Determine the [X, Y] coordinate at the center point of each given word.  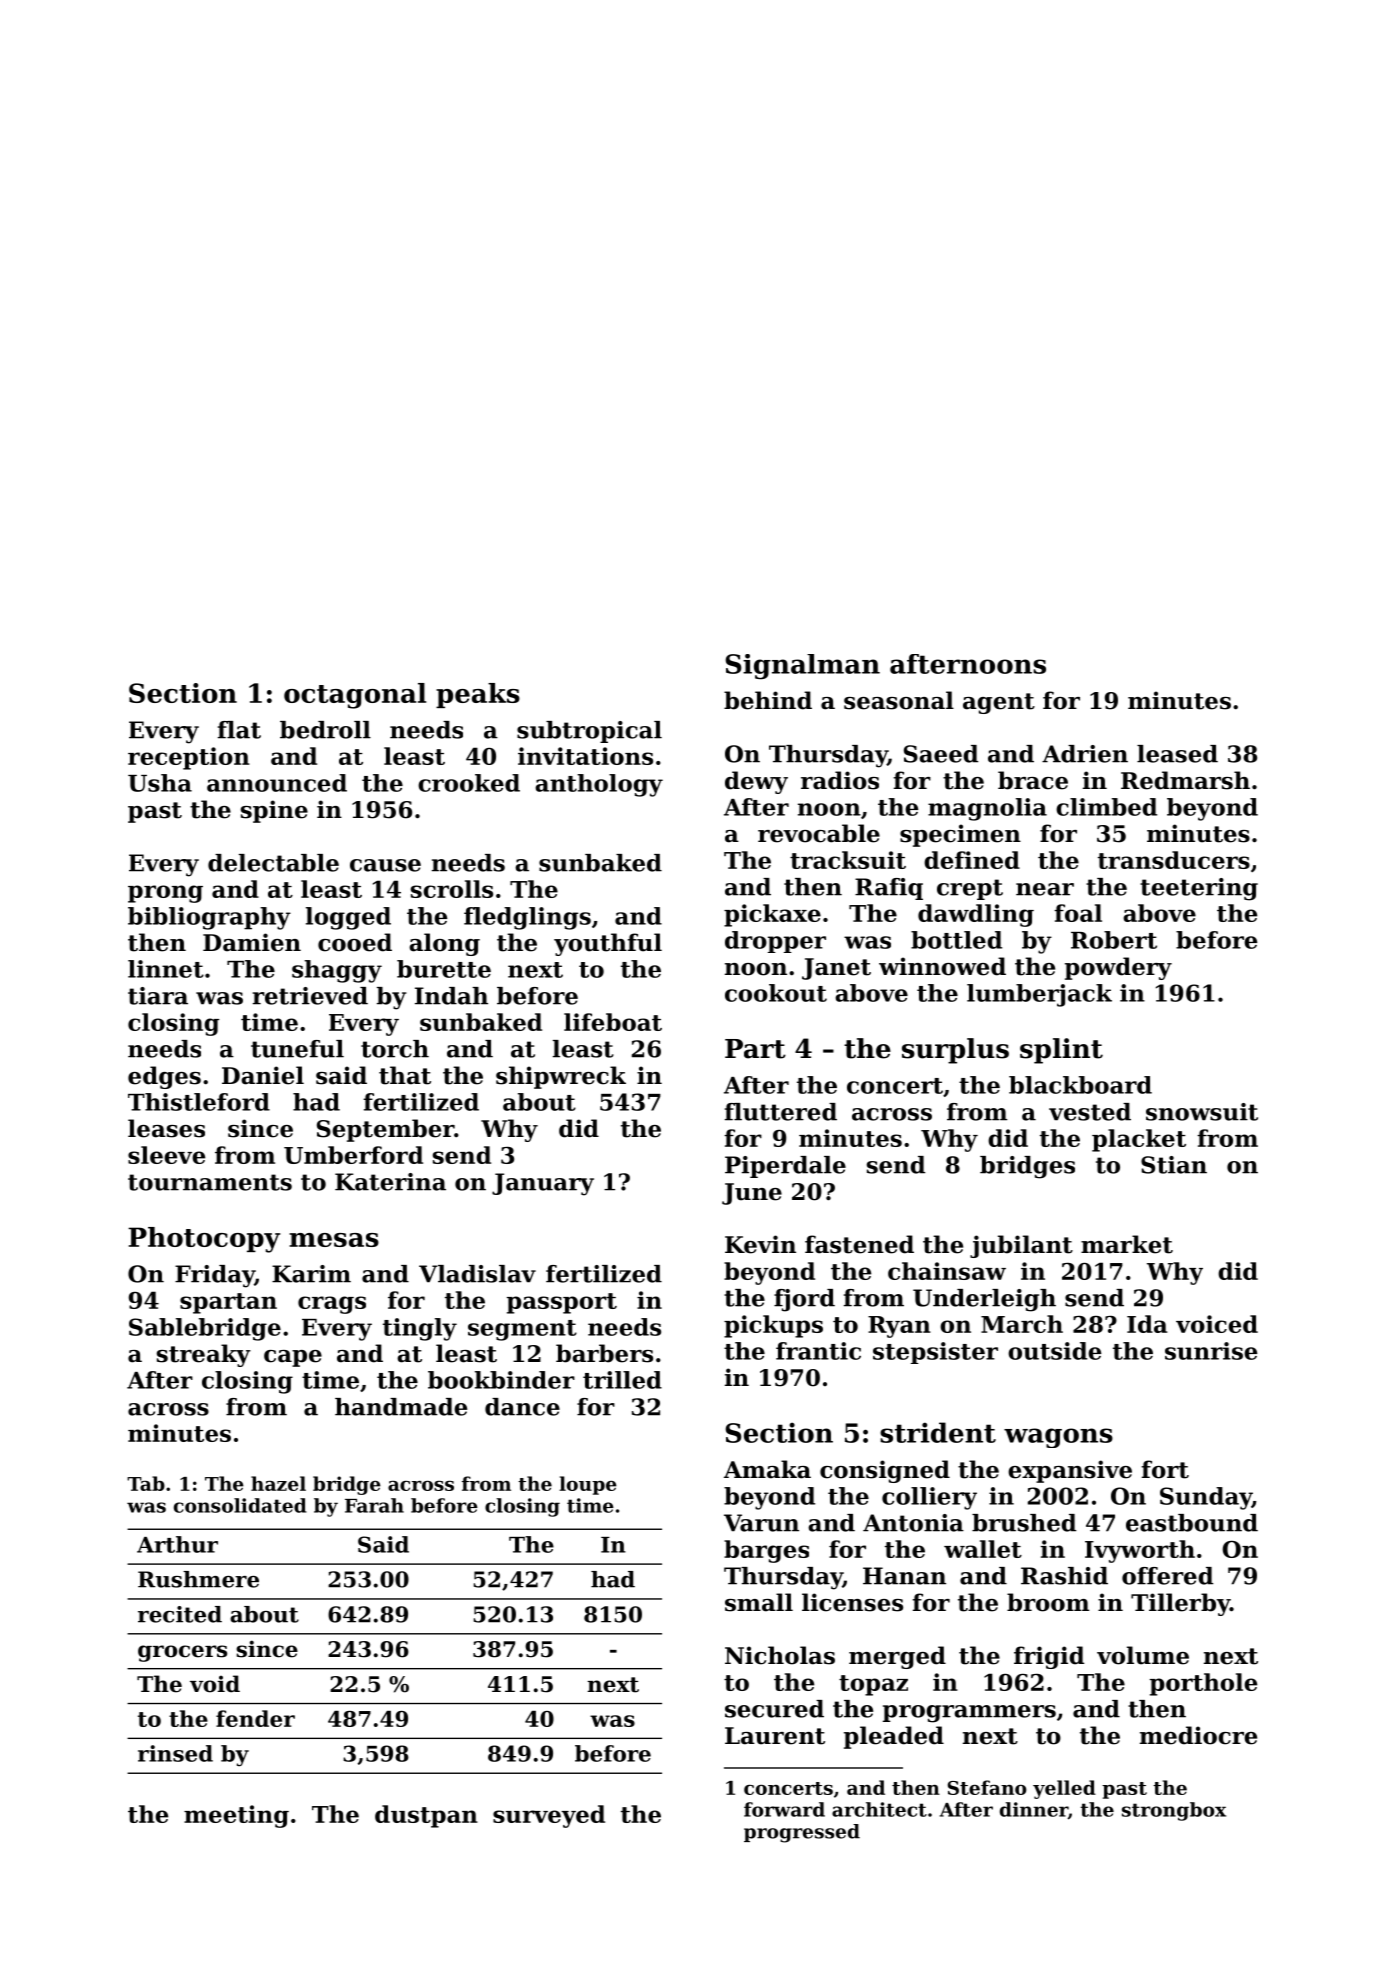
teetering [1199, 889]
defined [972, 860]
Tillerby [1180, 1604]
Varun [761, 1523]
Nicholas [780, 1655]
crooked [469, 783]
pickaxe [772, 915]
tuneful [297, 1049]
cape [293, 1358]
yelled [1064, 1789]
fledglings [527, 918]
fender [255, 1718]
